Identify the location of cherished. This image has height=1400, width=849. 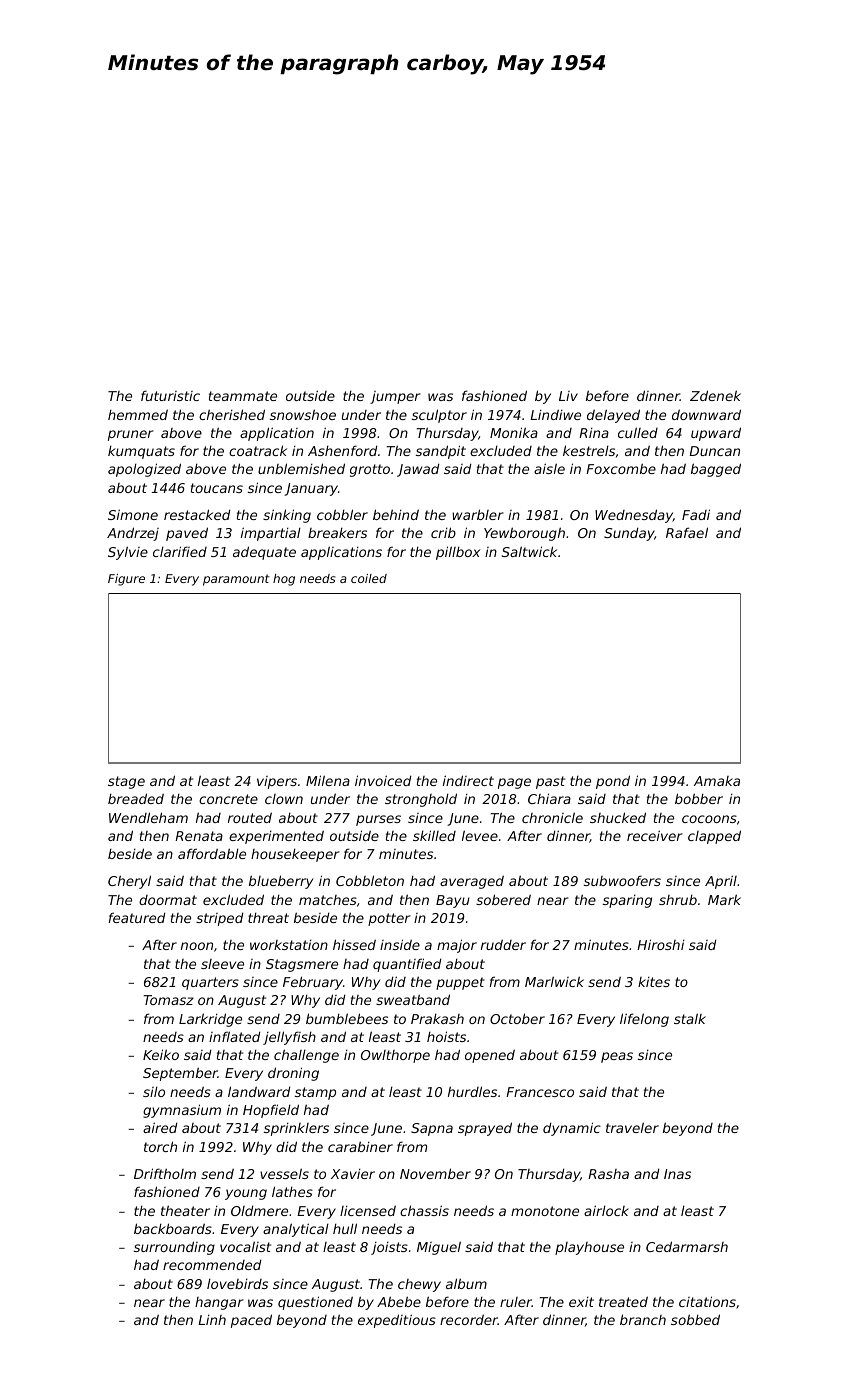
(232, 414).
